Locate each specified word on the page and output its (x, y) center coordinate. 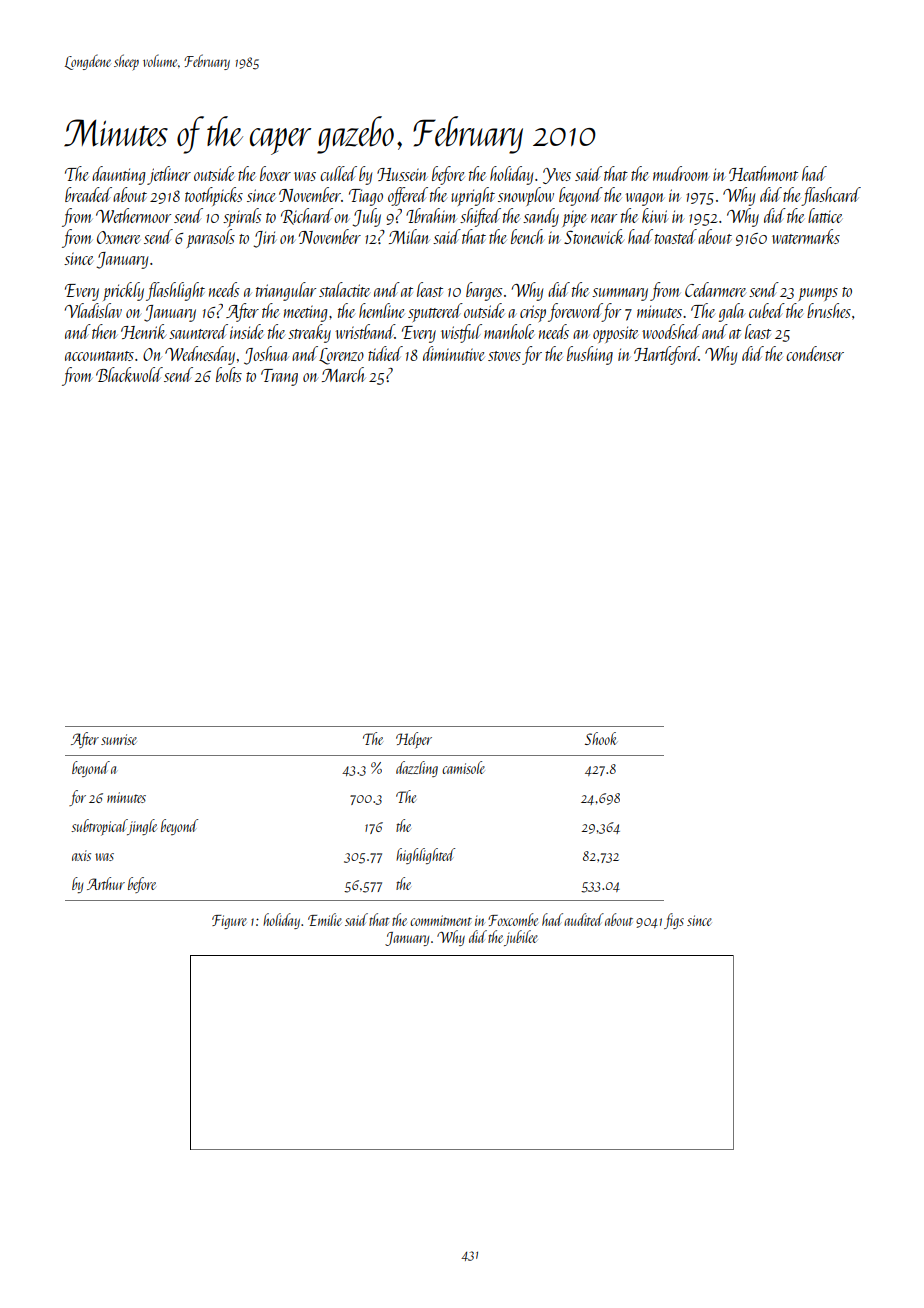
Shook (601, 738)
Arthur (106, 883)
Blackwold (129, 374)
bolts (229, 374)
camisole (463, 767)
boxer (275, 173)
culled (338, 173)
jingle (142, 827)
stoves (504, 356)
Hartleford (666, 355)
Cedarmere (715, 289)
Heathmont (763, 173)
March (343, 374)
